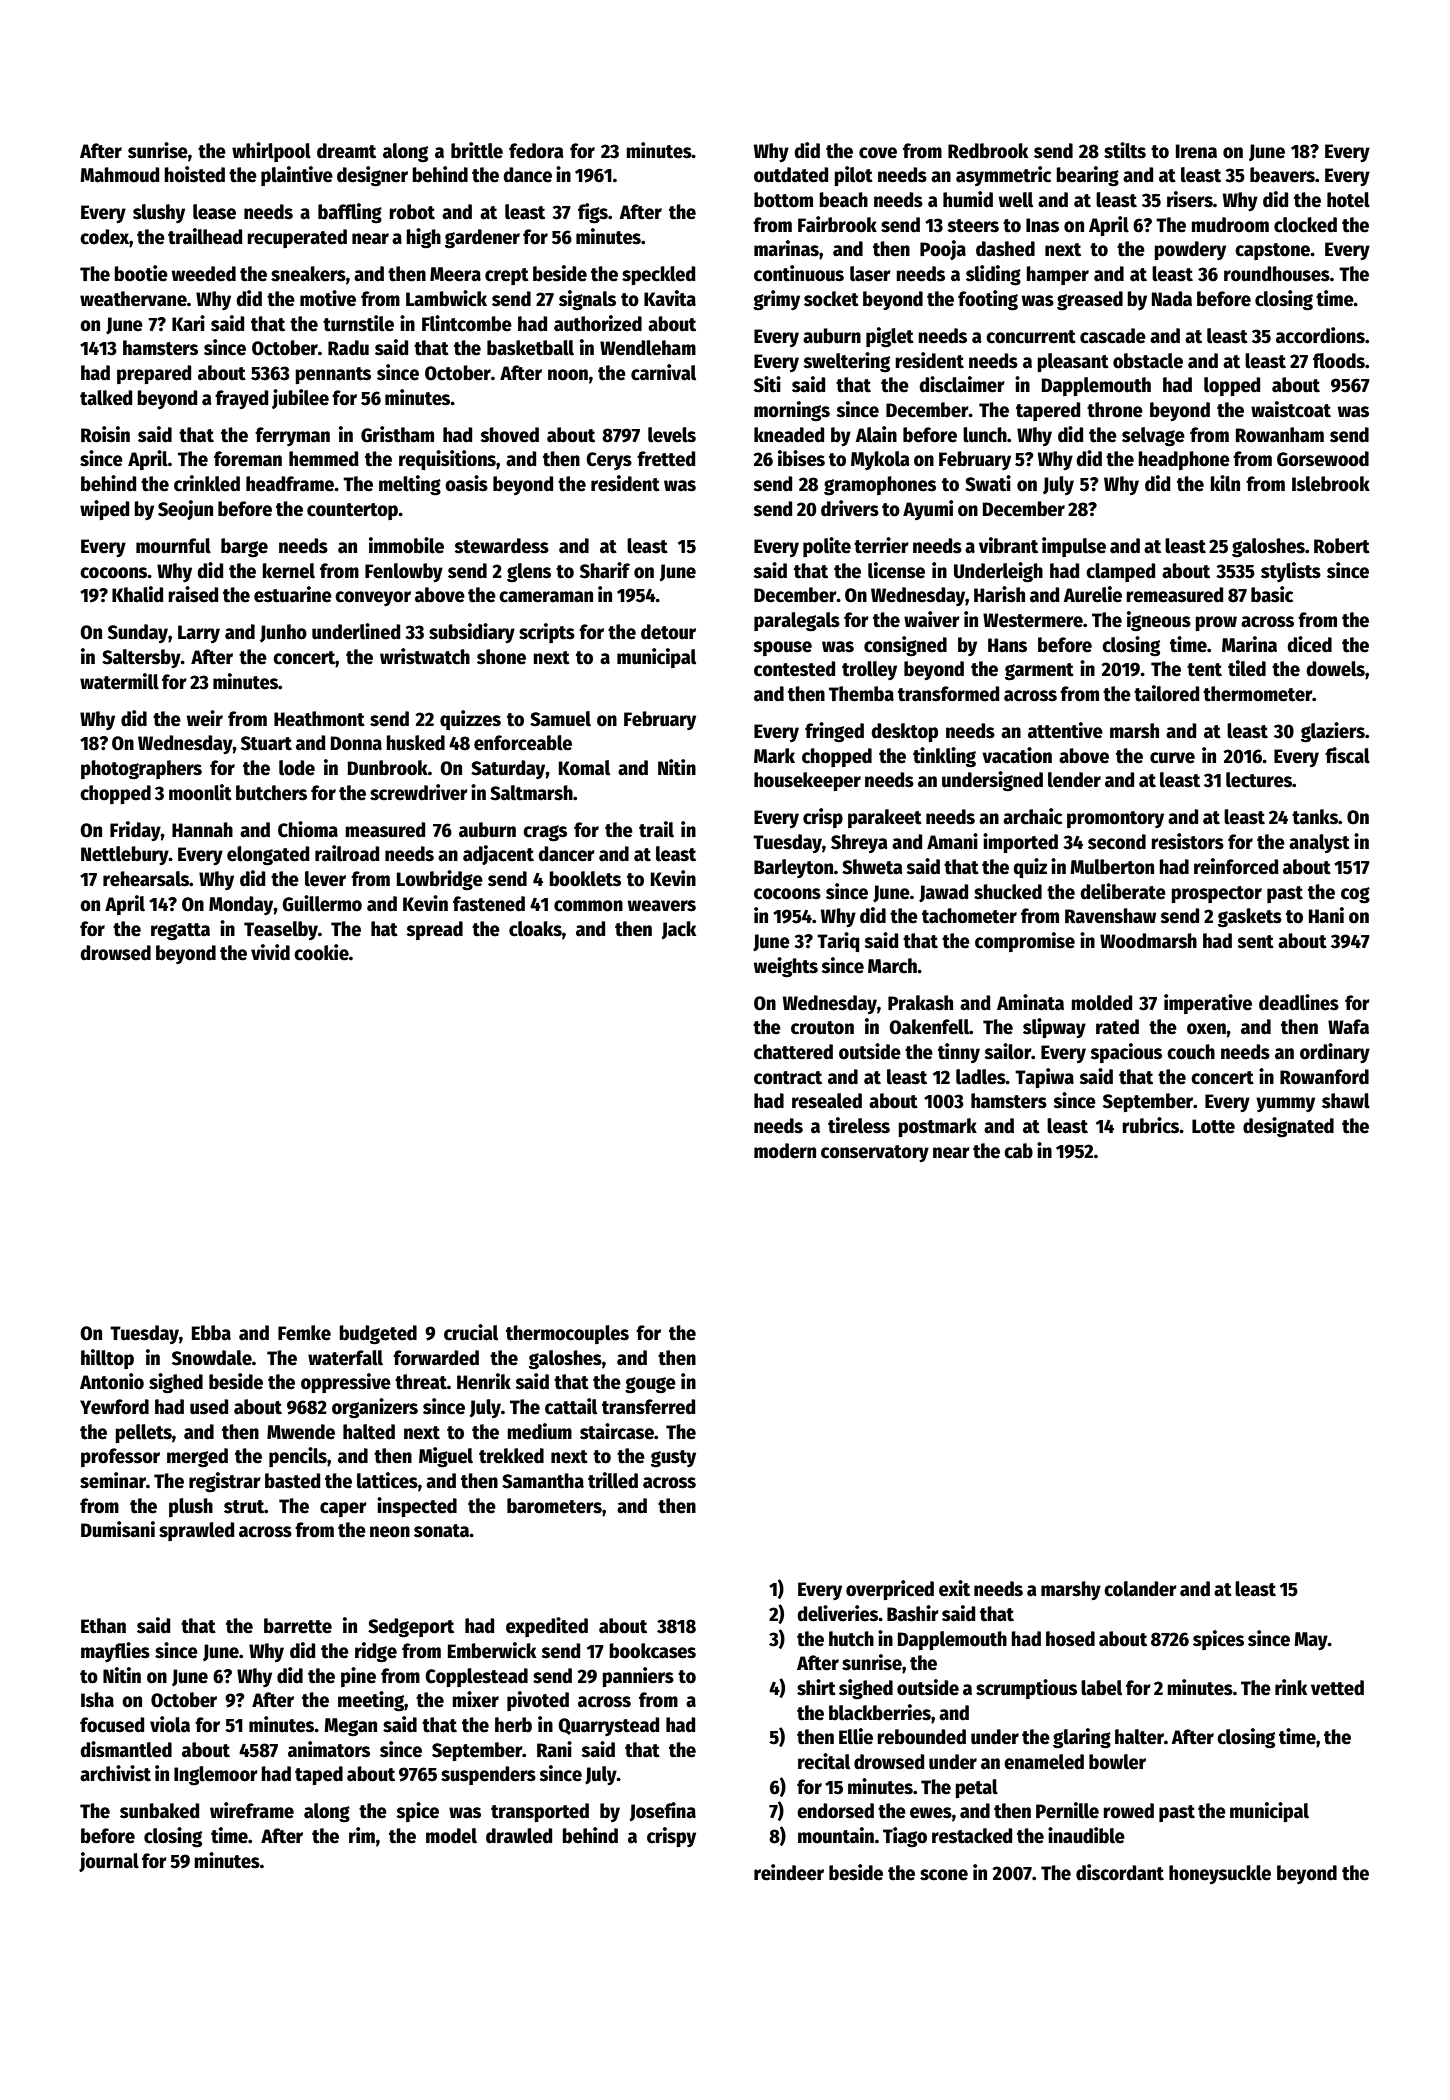 The height and width of the screenshot is (2100, 1450). I want to click on thermocouples, so click(567, 1334).
